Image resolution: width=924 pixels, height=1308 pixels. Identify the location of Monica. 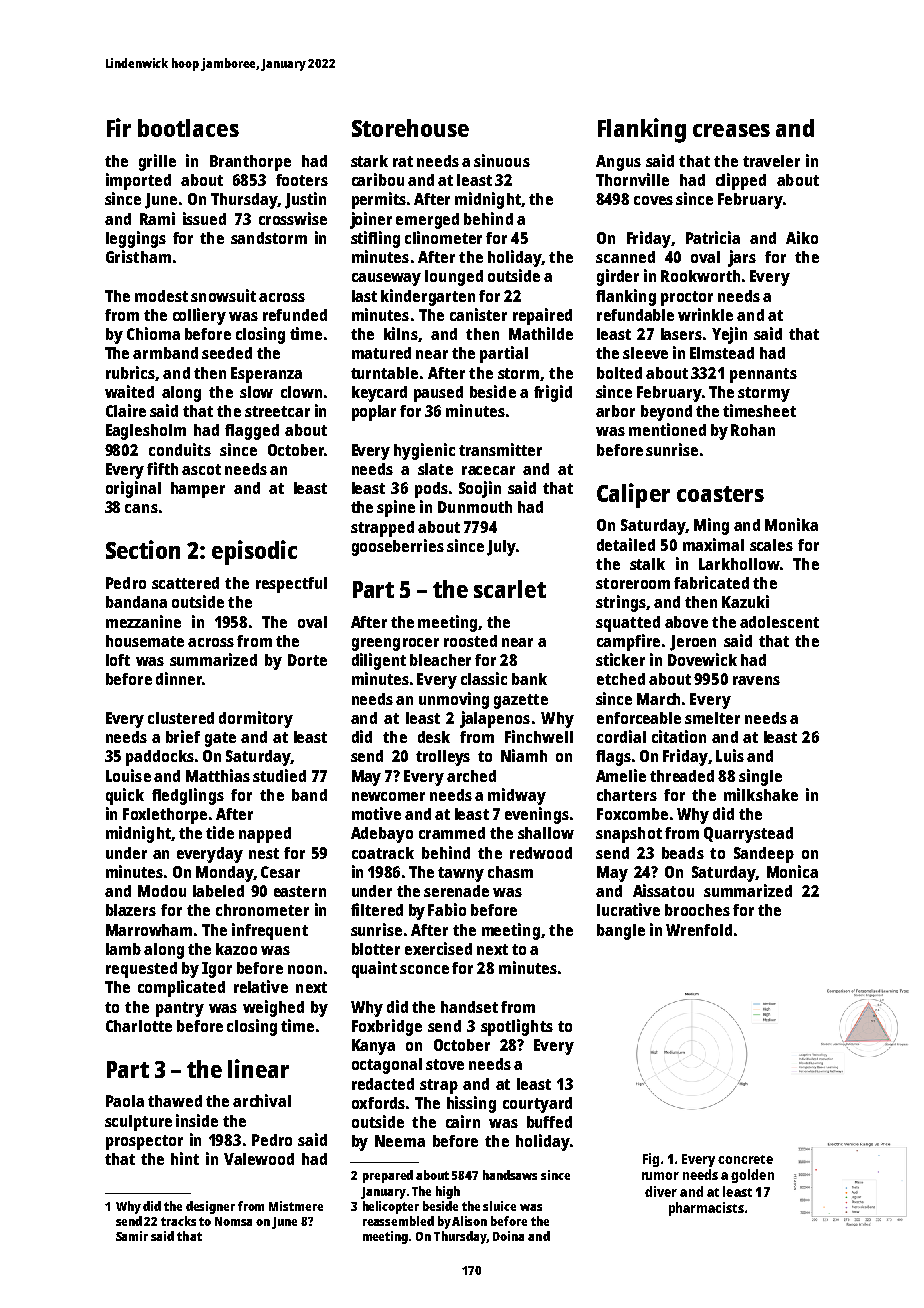
(792, 871).
